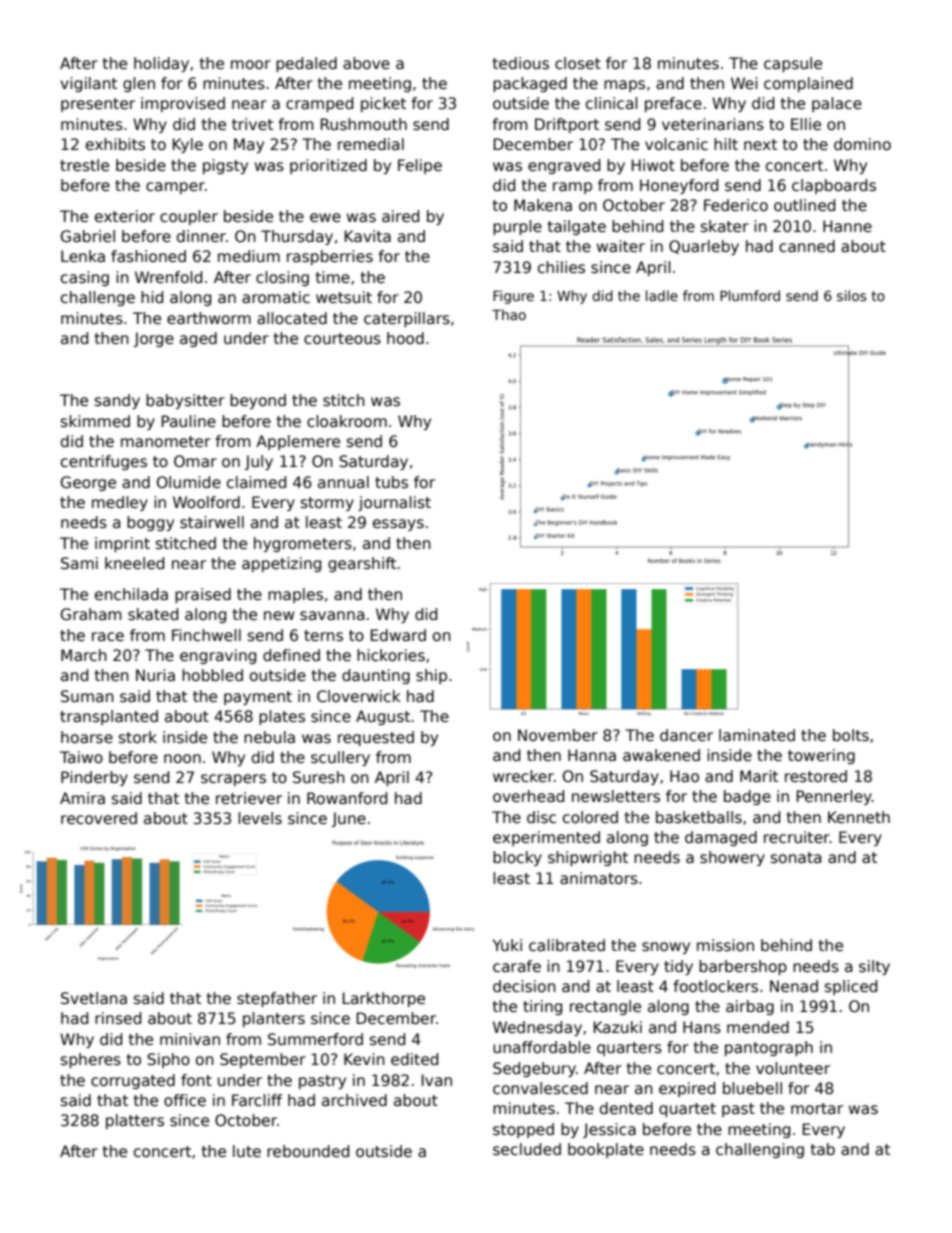  What do you see at coordinates (88, 84) in the screenshot?
I see `vigilant` at bounding box center [88, 84].
